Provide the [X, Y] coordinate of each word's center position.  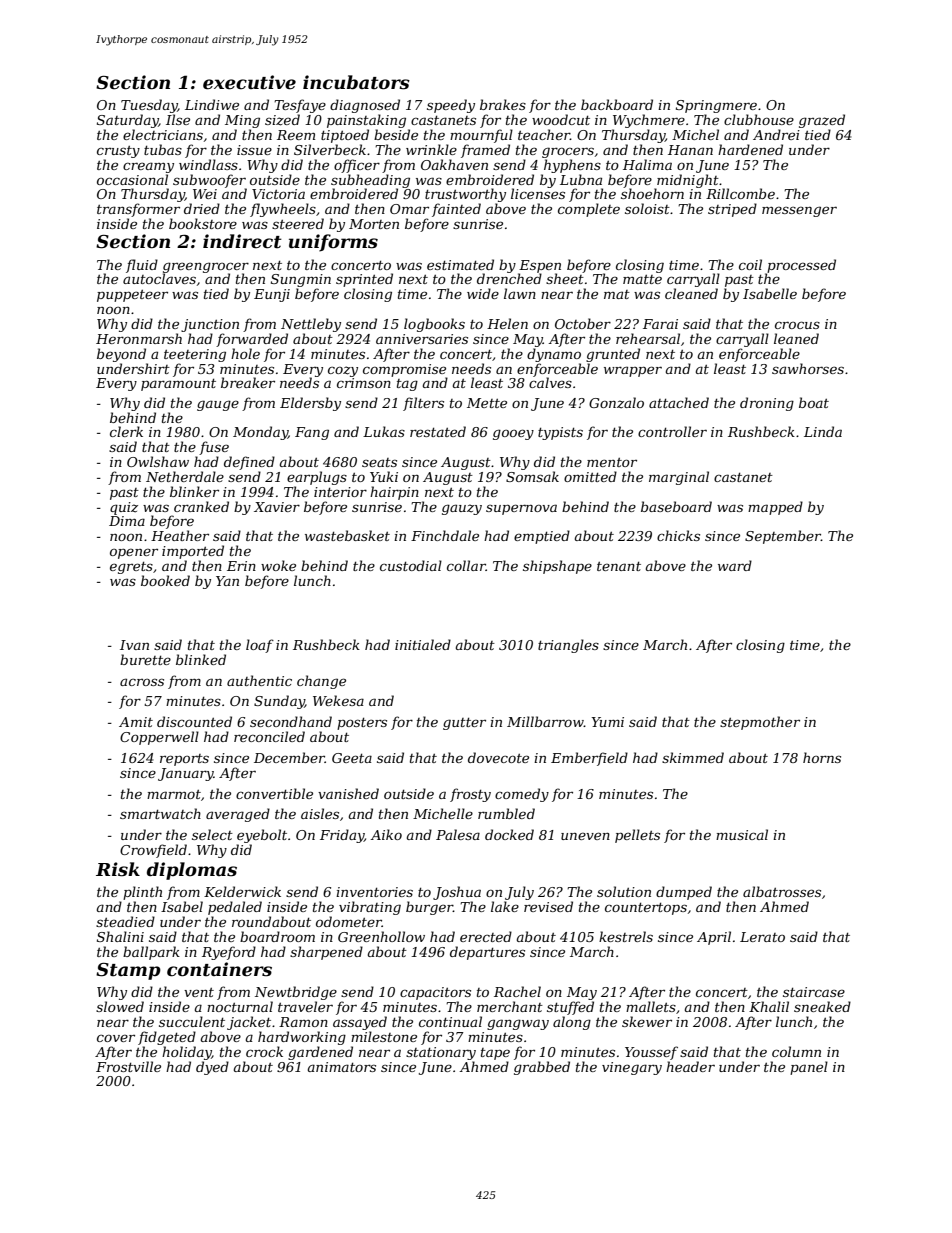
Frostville [128, 1066]
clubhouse [759, 119]
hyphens [572, 166]
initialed [423, 644]
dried [202, 208]
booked [165, 580]
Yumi [608, 722]
